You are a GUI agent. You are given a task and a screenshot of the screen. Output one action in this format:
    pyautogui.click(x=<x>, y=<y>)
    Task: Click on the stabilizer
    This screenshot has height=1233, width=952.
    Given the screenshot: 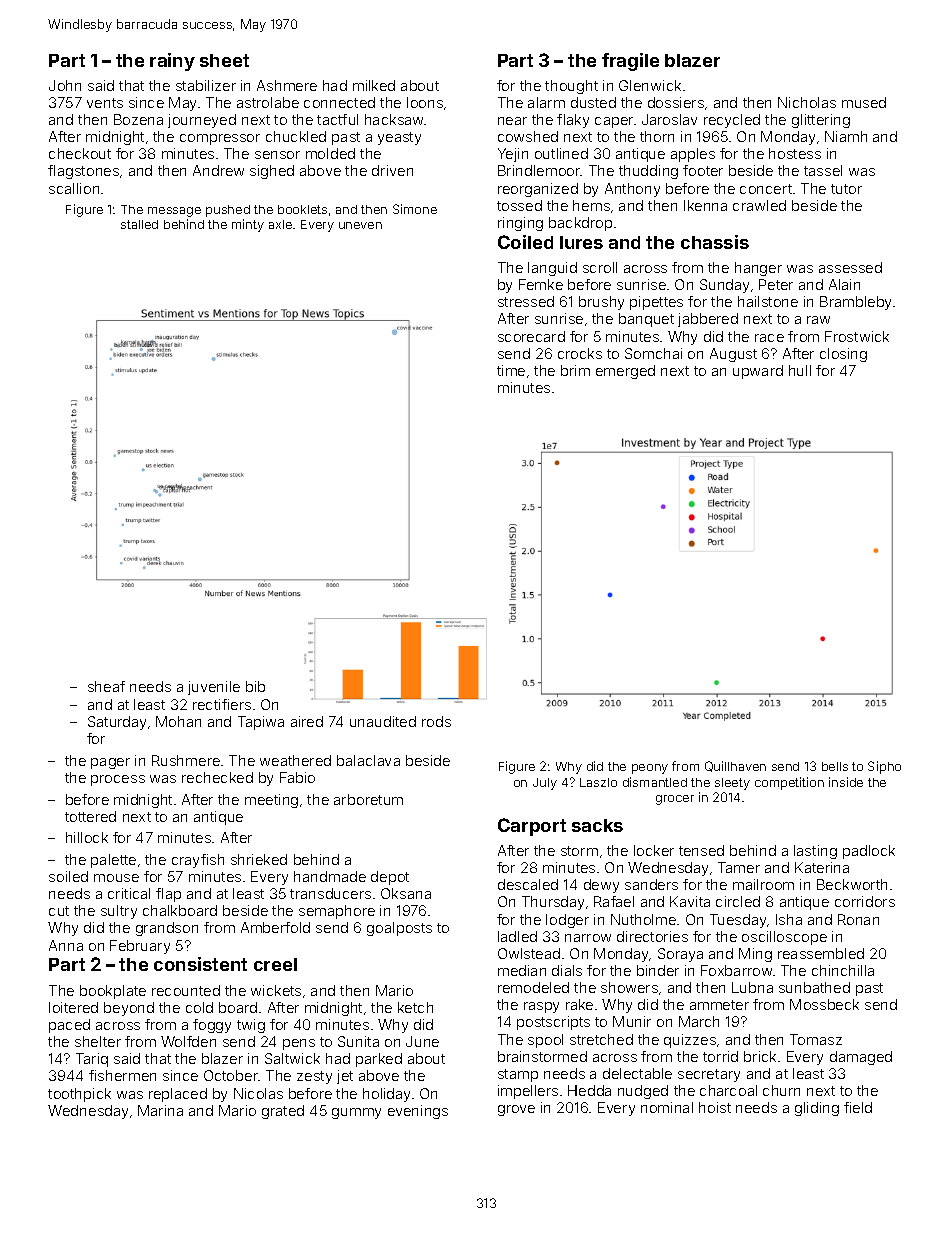 What is the action you would take?
    pyautogui.click(x=206, y=85)
